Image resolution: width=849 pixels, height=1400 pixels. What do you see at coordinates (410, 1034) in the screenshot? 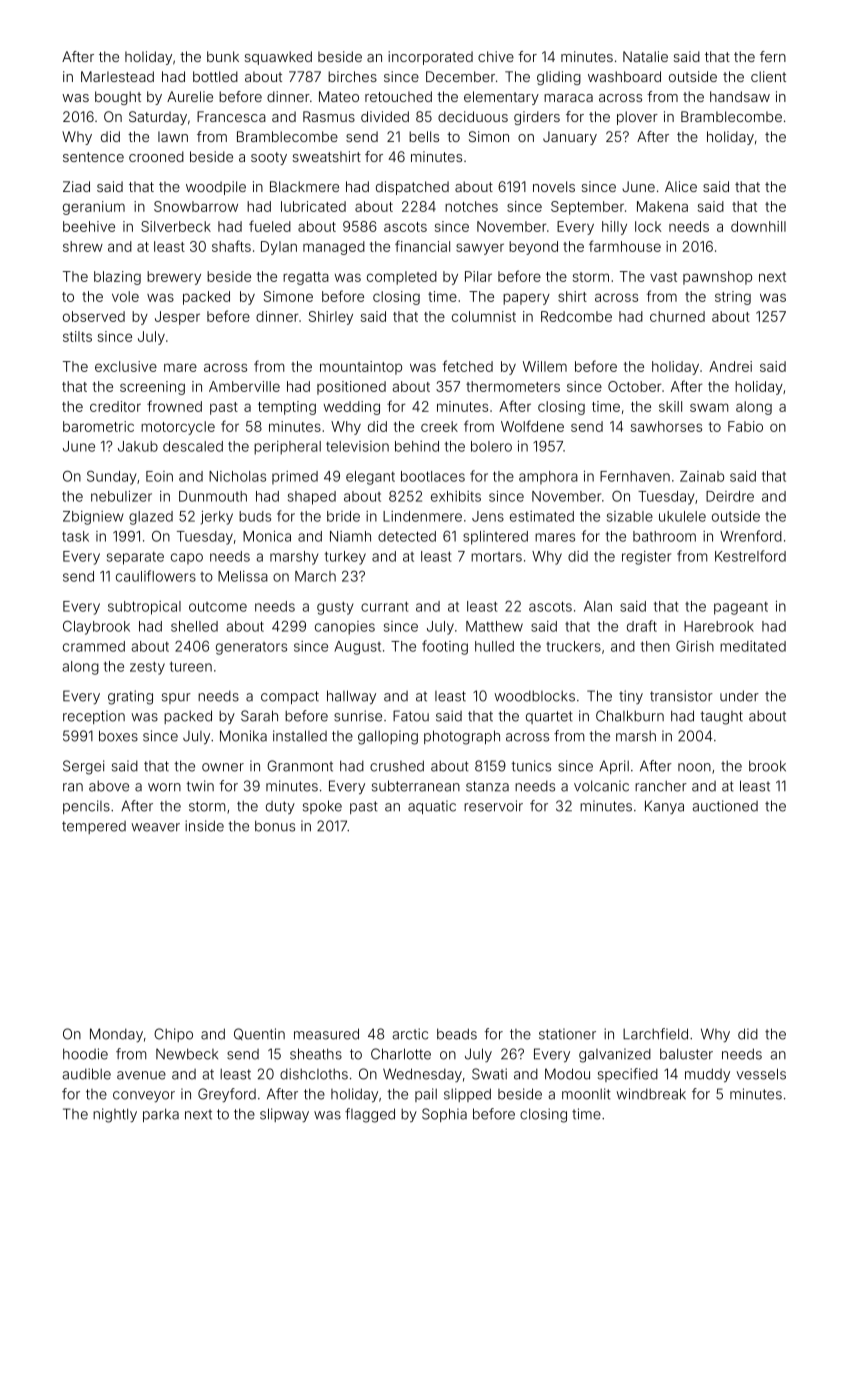
I see `arctic` at bounding box center [410, 1034].
